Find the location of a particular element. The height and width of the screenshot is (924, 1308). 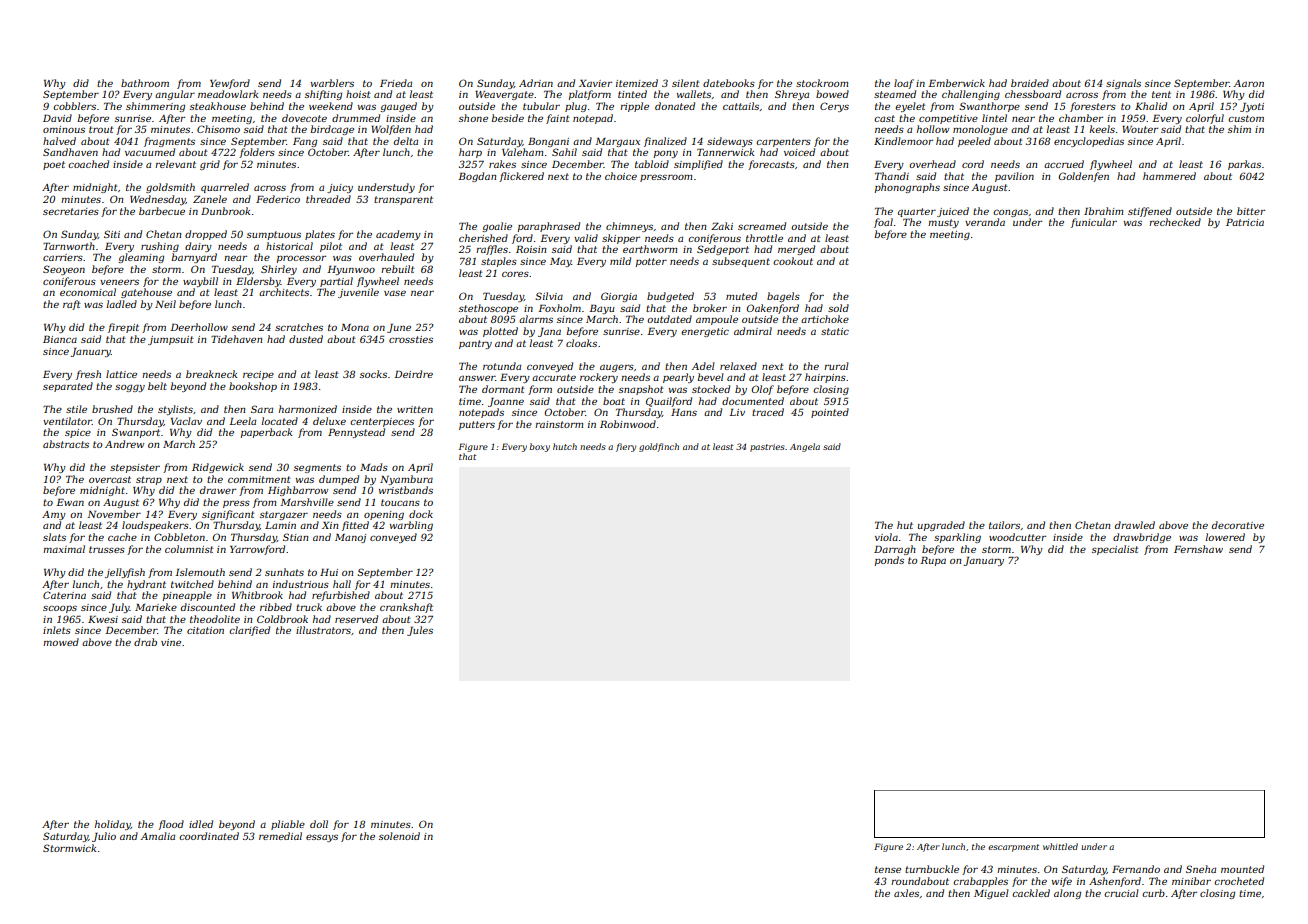

specialist is located at coordinates (1115, 550).
